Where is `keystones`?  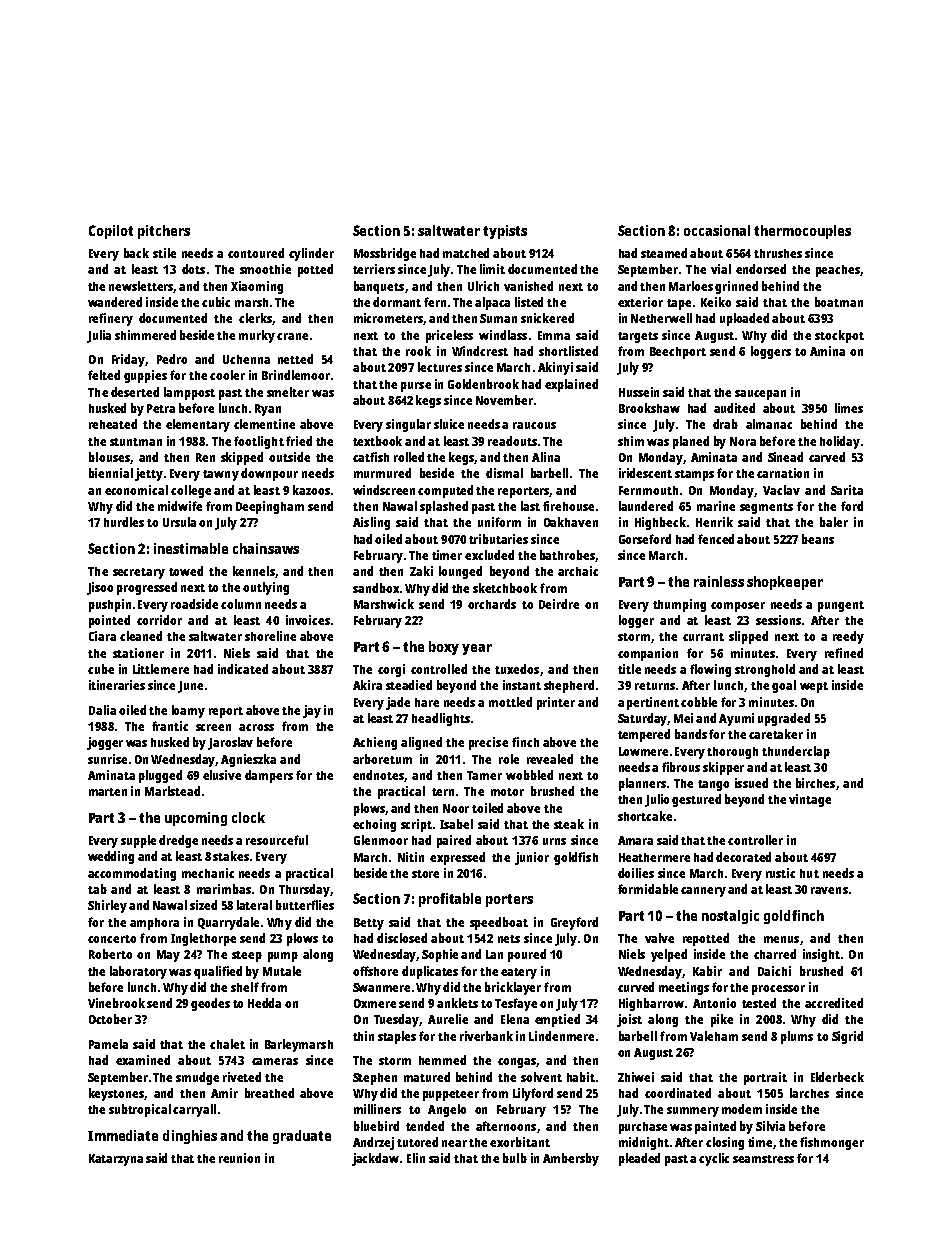 keystones is located at coordinates (116, 1094).
